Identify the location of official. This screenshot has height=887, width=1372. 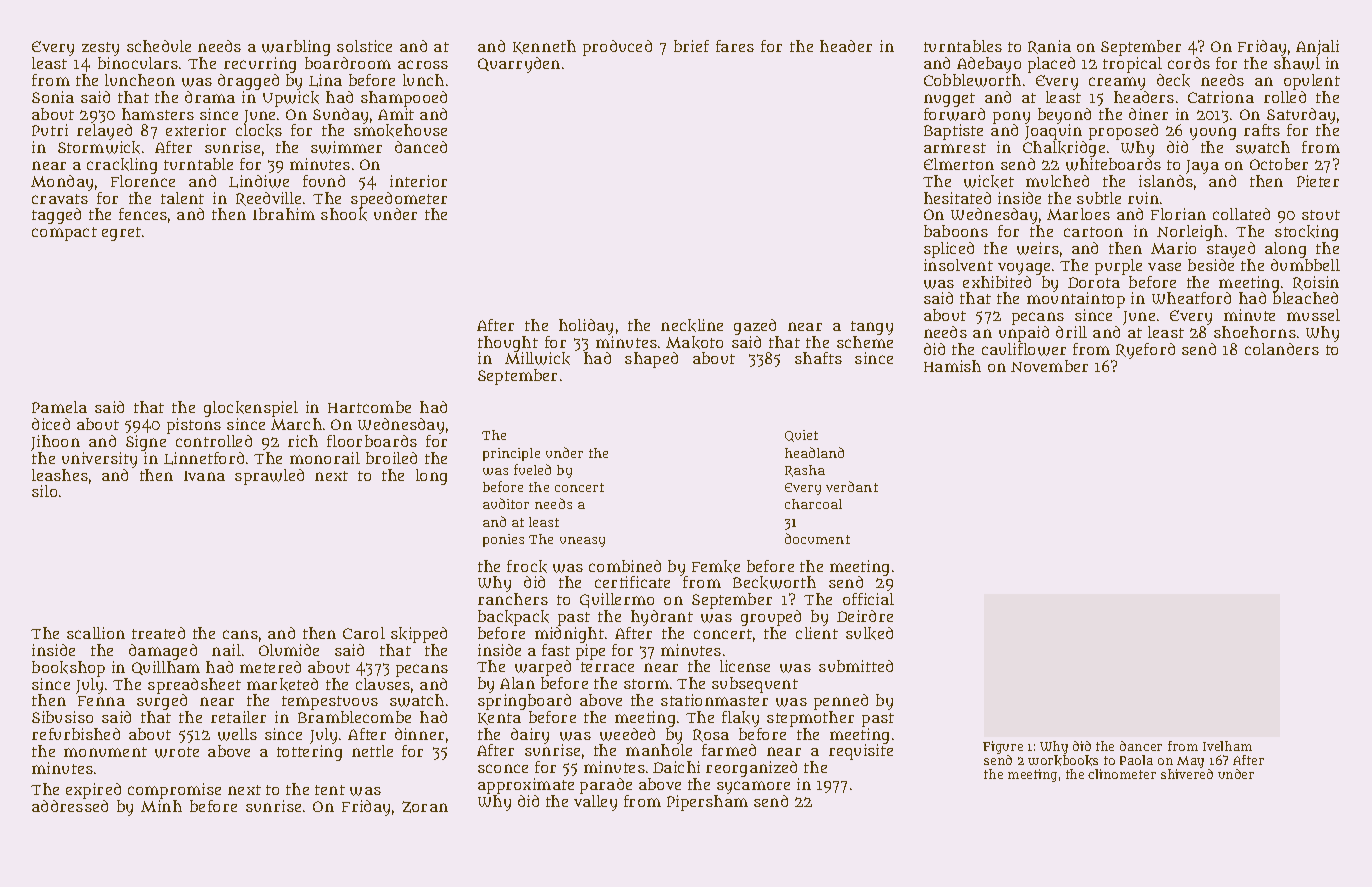
(868, 599).
